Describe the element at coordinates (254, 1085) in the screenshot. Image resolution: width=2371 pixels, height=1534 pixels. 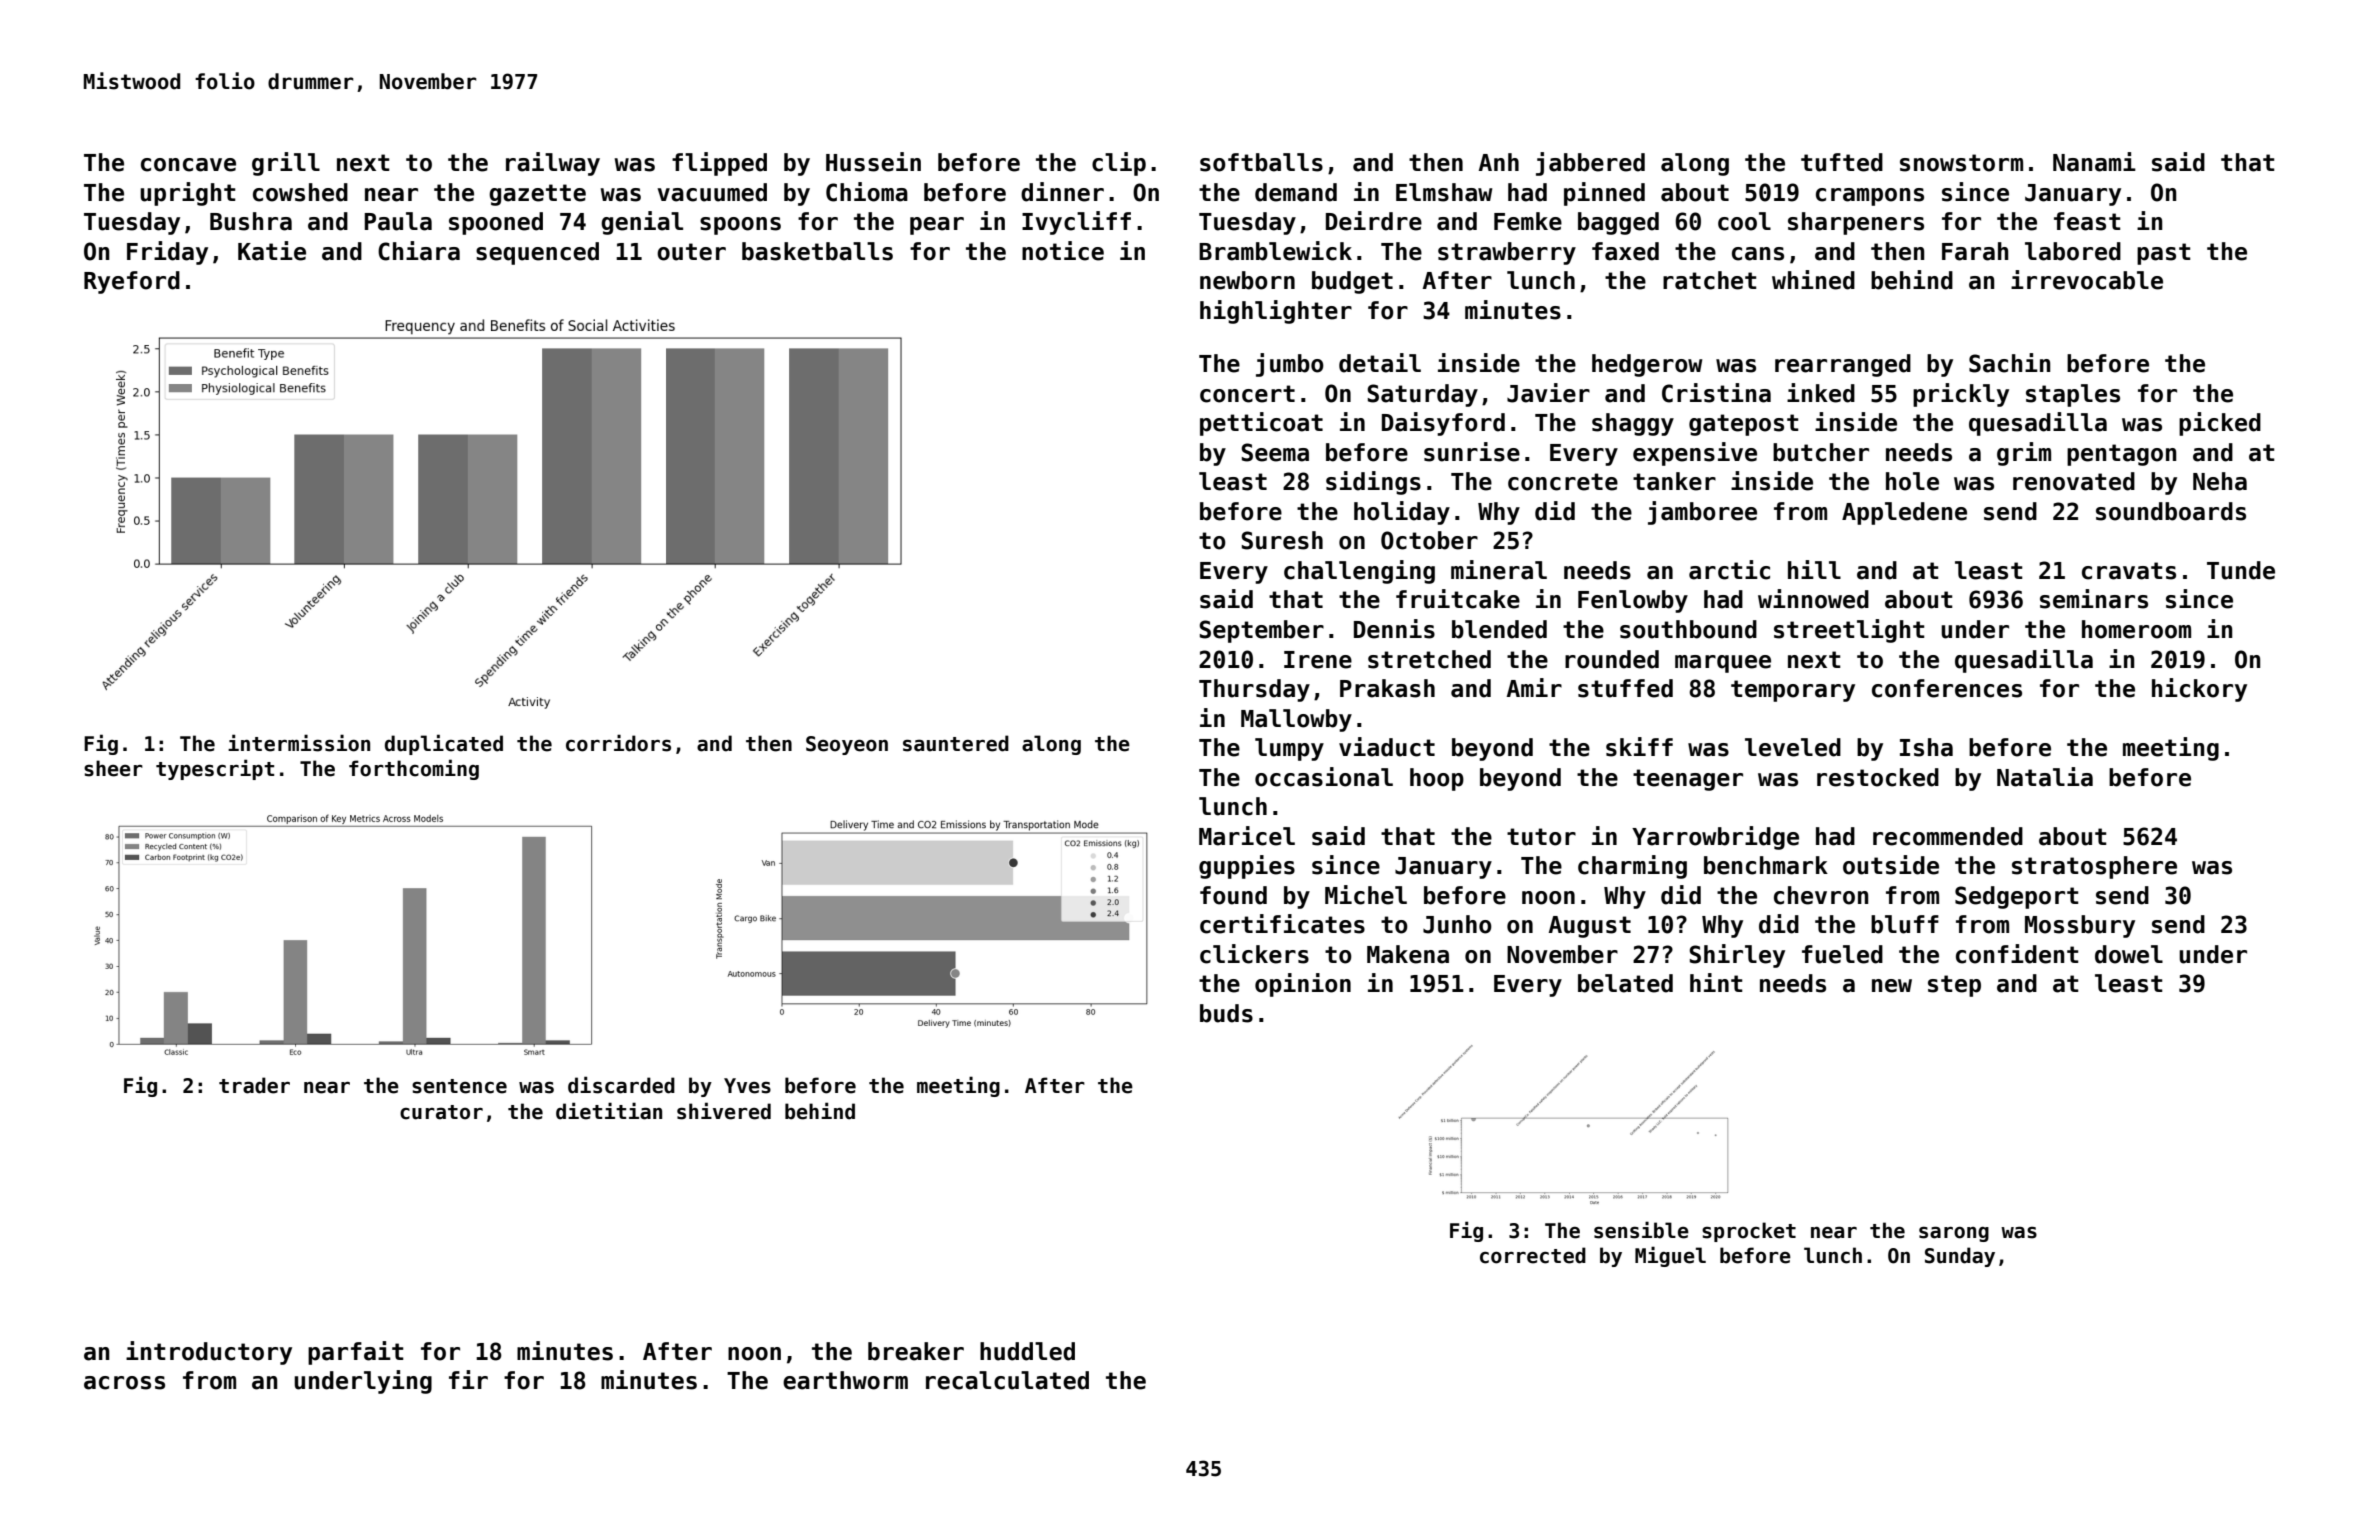
I see `trader` at that location.
